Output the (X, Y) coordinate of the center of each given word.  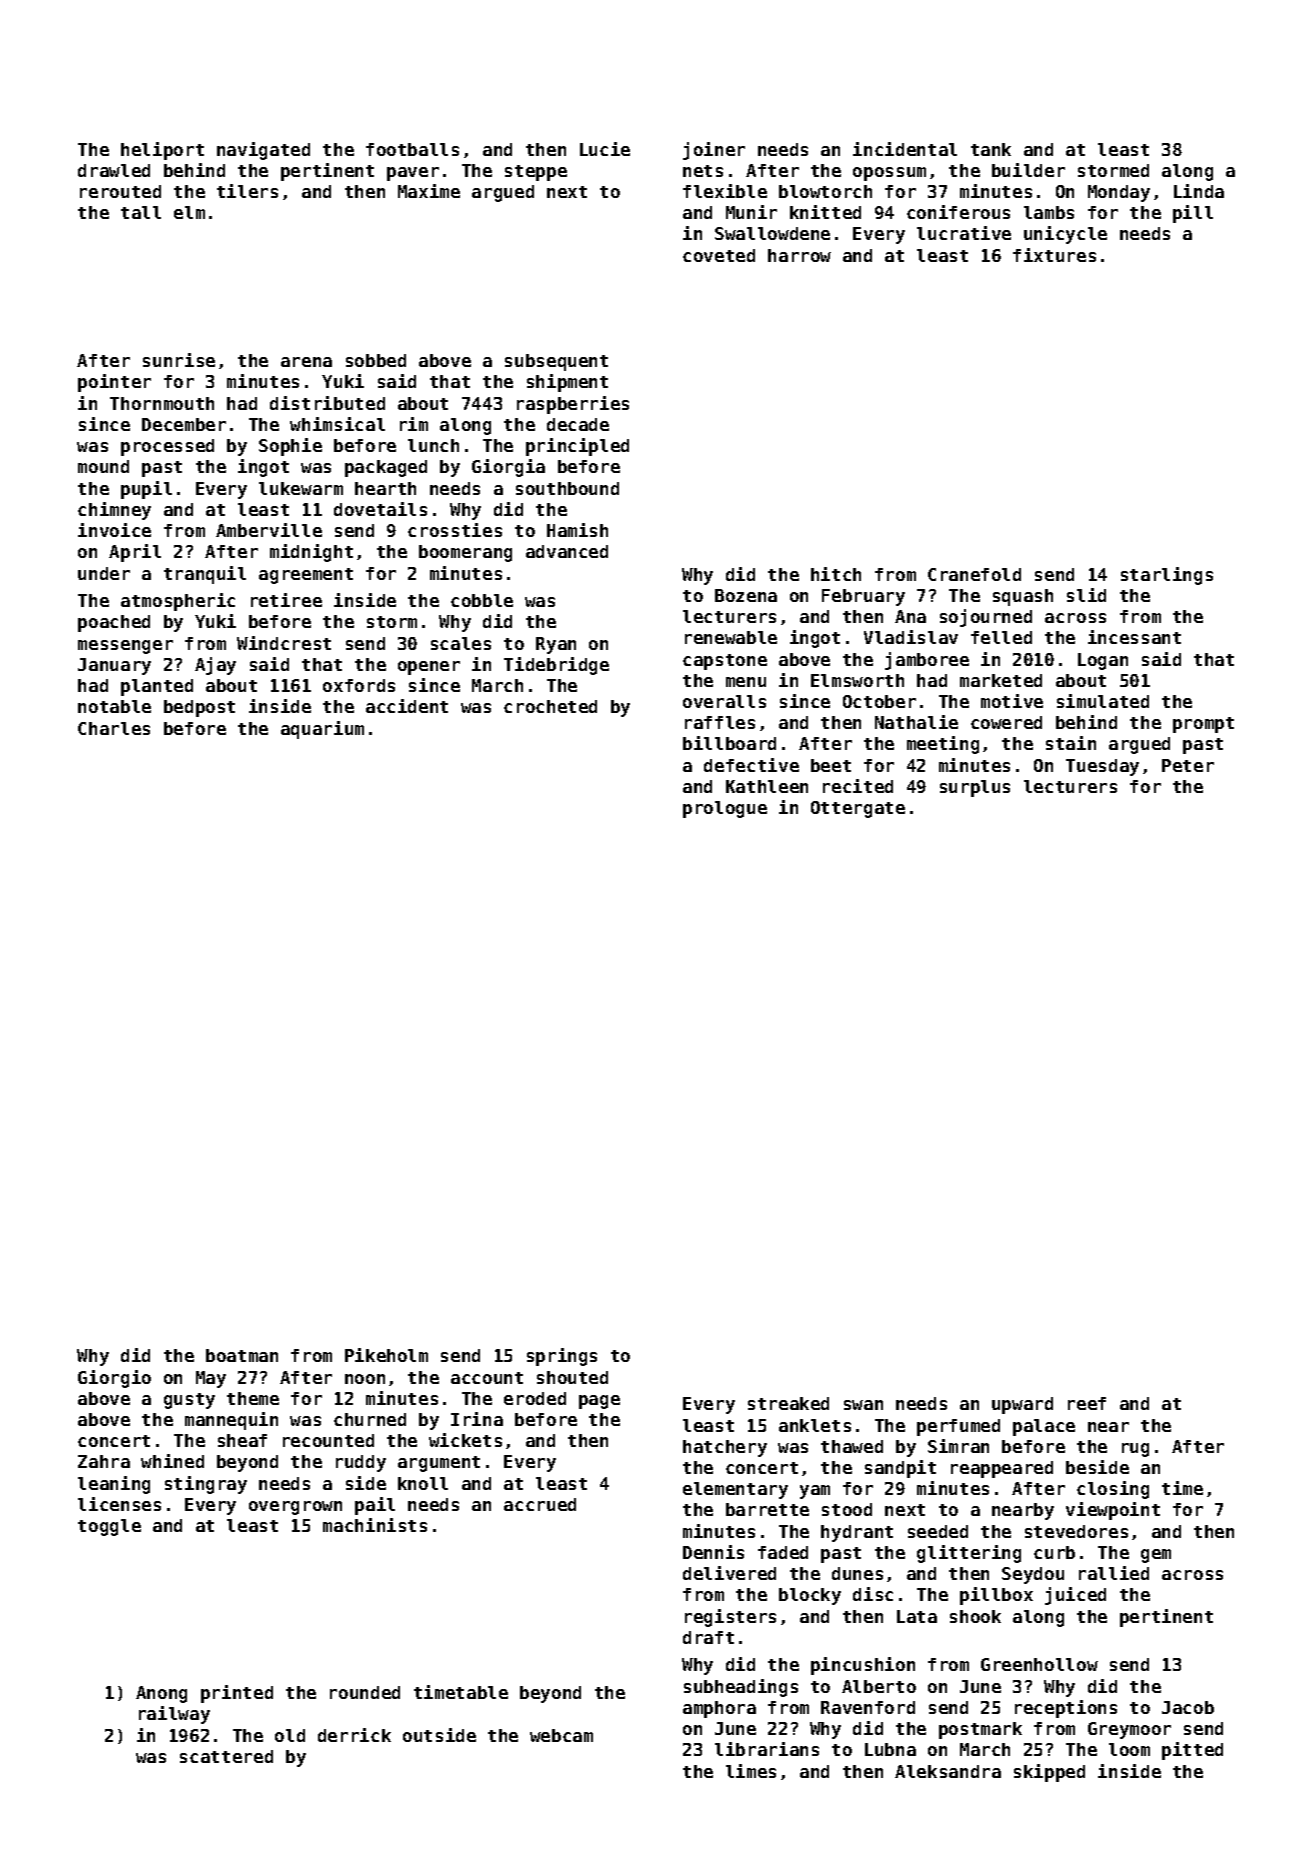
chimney (114, 511)
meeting (943, 745)
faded (783, 1552)
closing (1113, 1490)
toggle (109, 1527)
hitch (836, 574)
